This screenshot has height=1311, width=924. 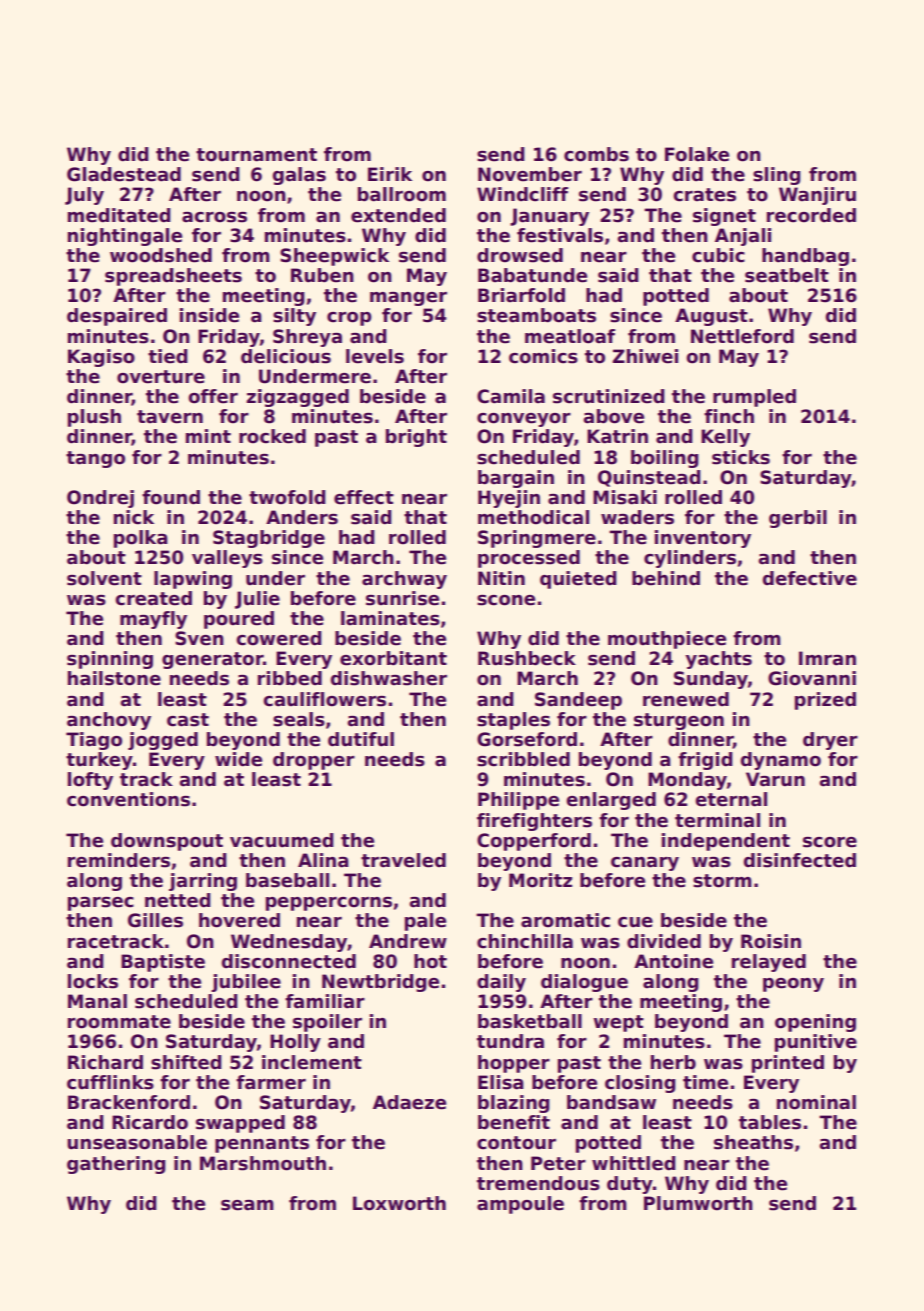 What do you see at coordinates (203, 882) in the screenshot?
I see `jarring` at bounding box center [203, 882].
